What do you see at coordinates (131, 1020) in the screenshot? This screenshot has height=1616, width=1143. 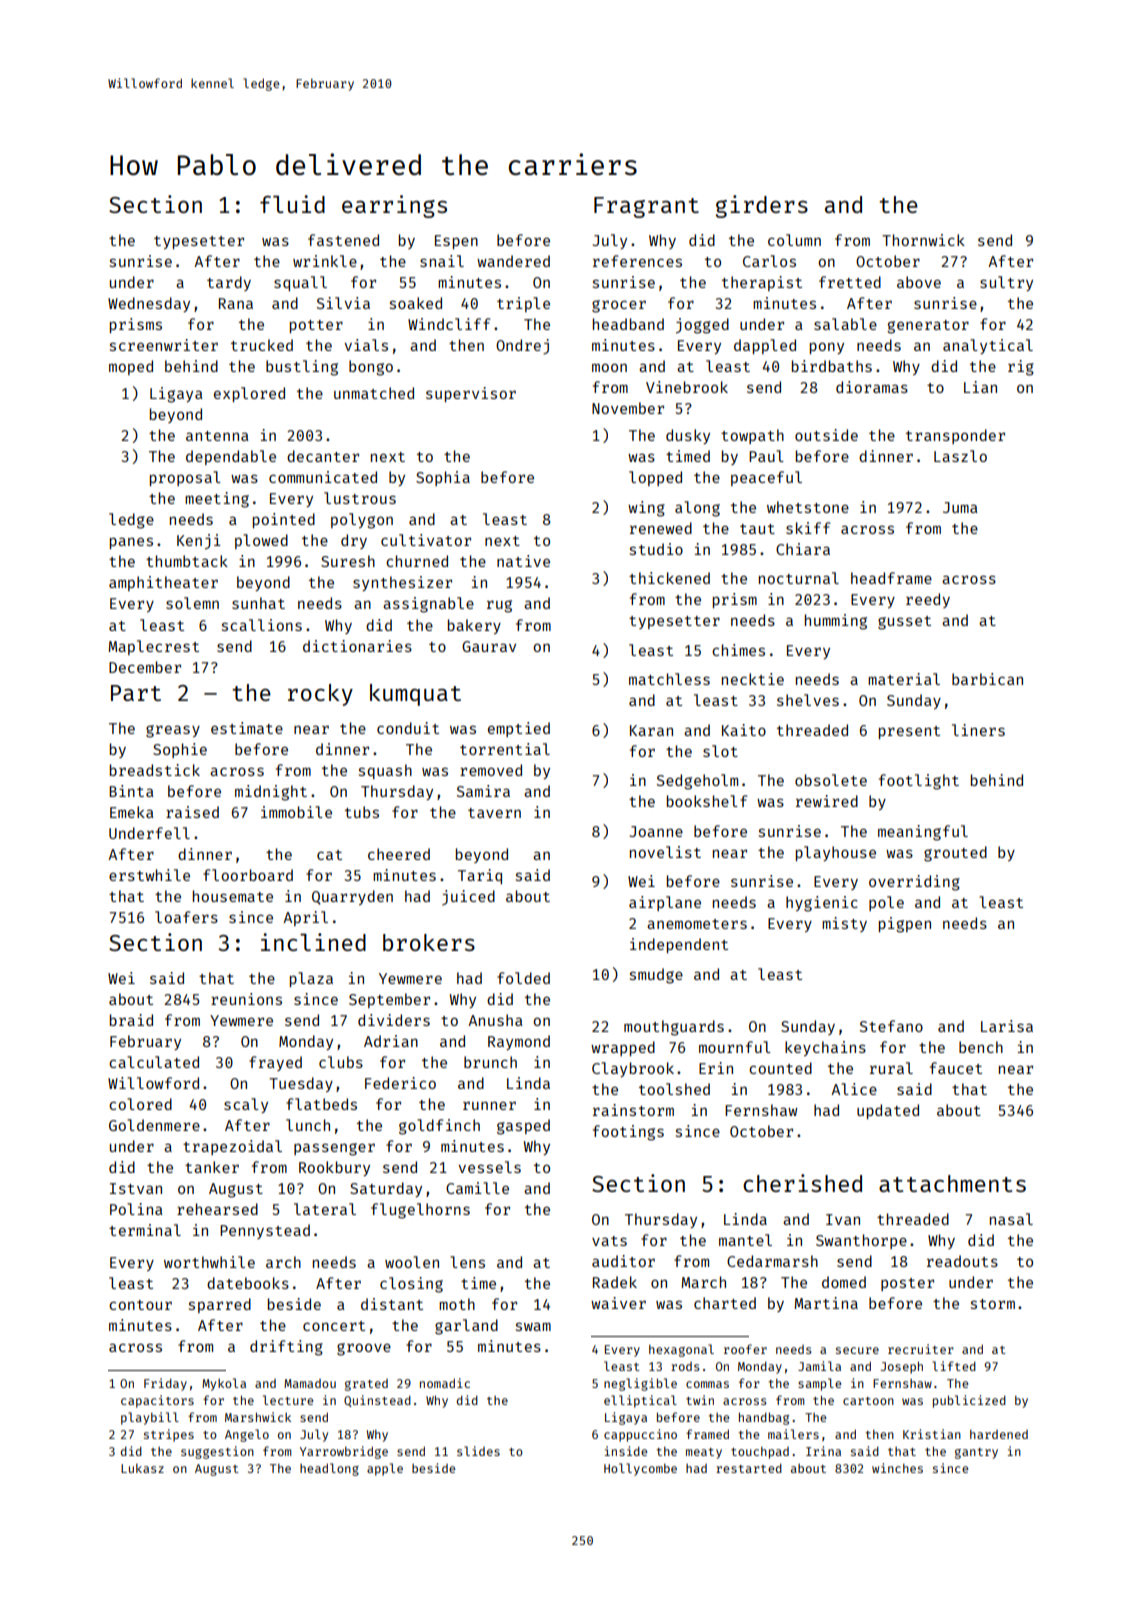 I see `braid` at bounding box center [131, 1020].
